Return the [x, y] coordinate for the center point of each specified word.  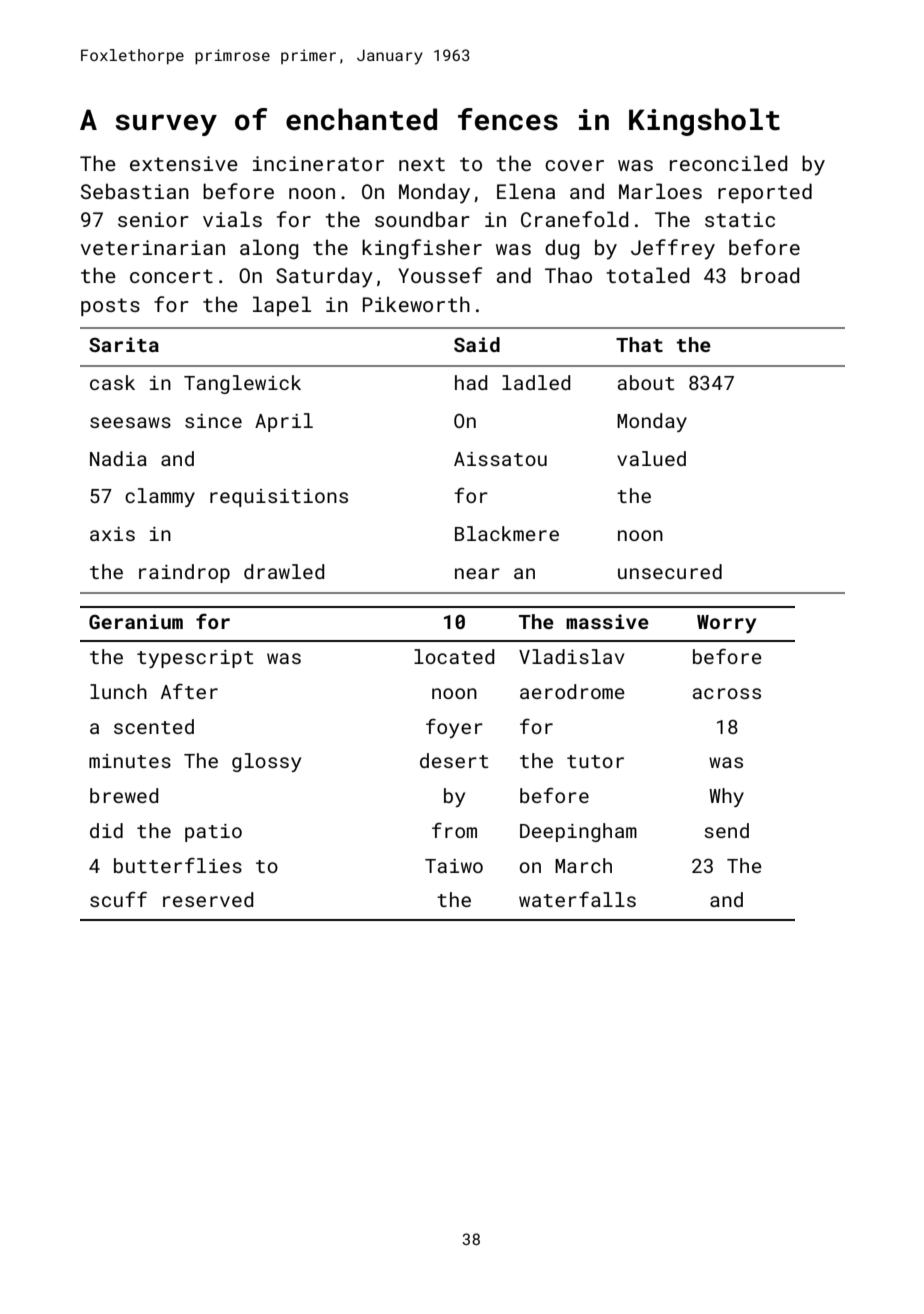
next [422, 164]
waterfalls [577, 899]
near [477, 573]
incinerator [318, 163]
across [727, 693]
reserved [208, 899]
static [740, 219]
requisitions [279, 498]
